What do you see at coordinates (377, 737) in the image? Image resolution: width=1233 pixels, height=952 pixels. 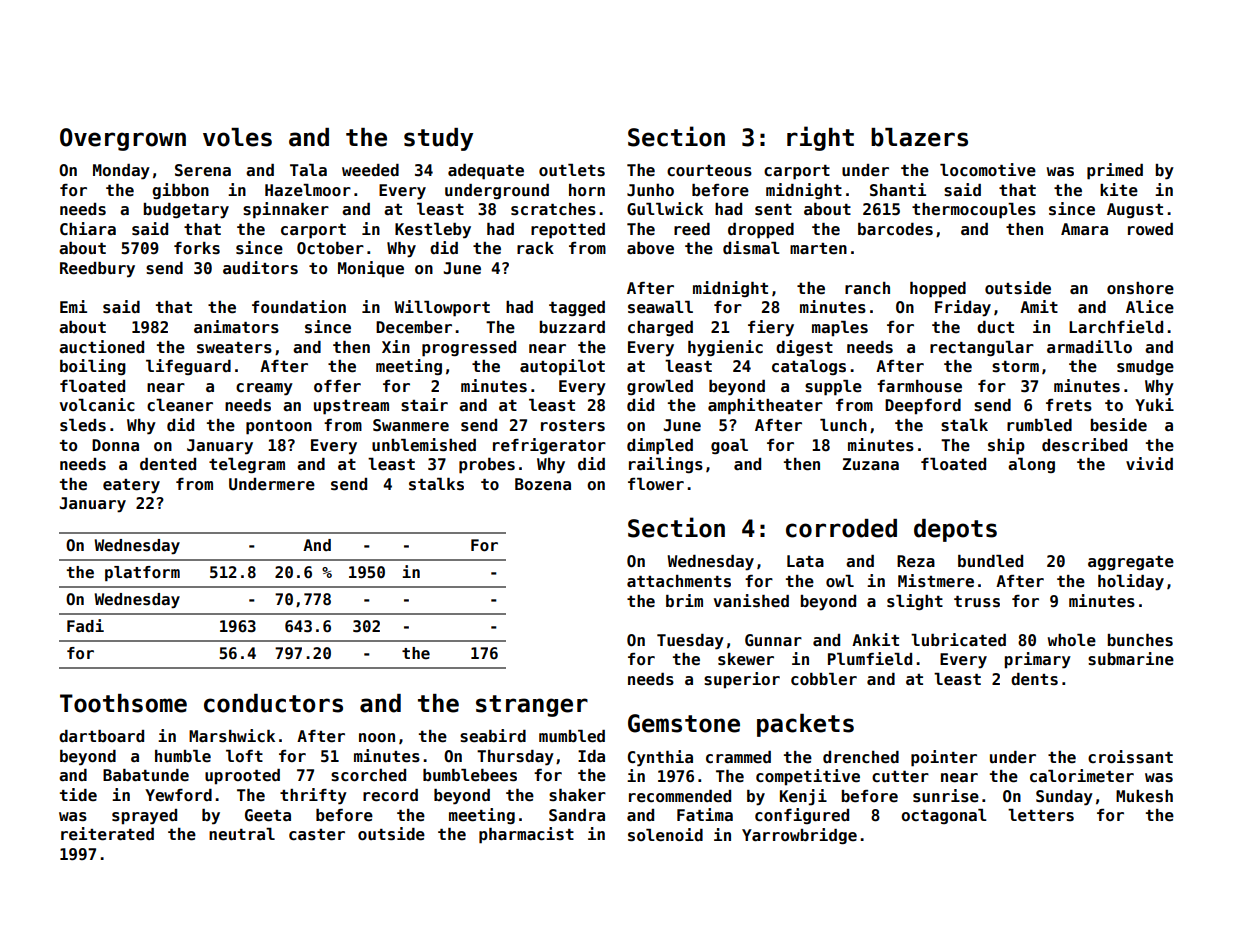 I see `noon` at bounding box center [377, 737].
